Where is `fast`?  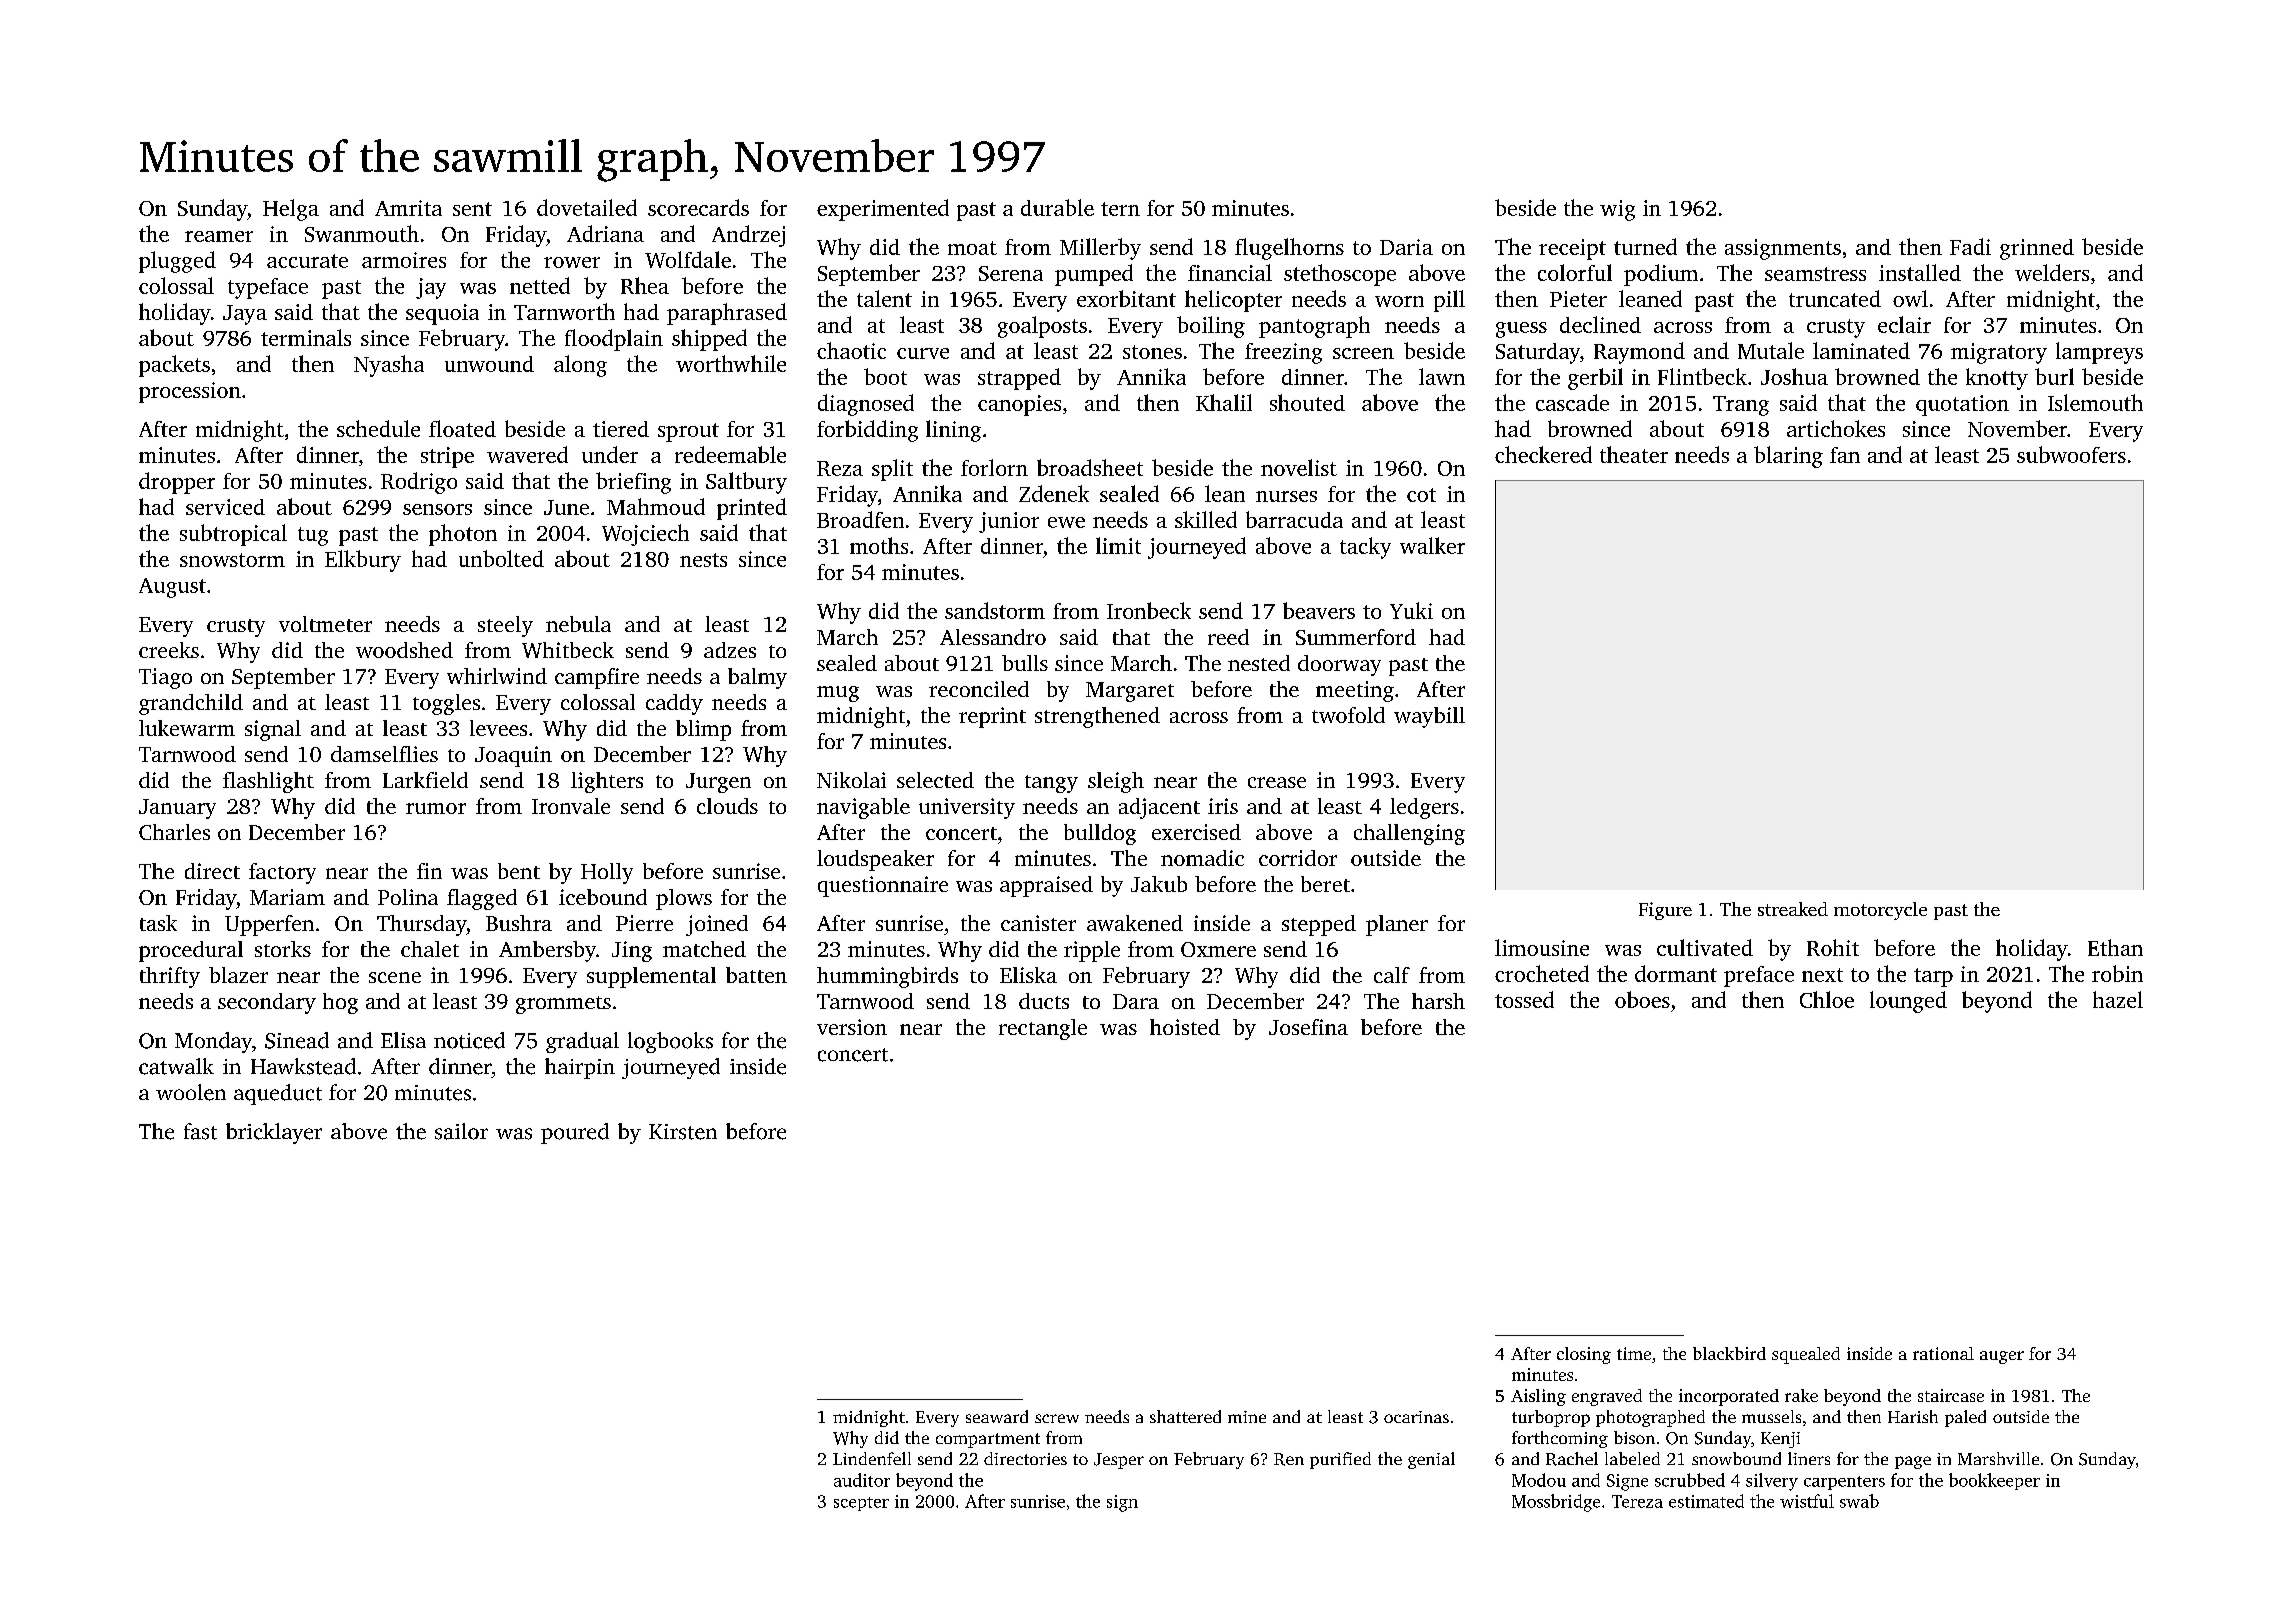
fast is located at coordinates (200, 1131).
